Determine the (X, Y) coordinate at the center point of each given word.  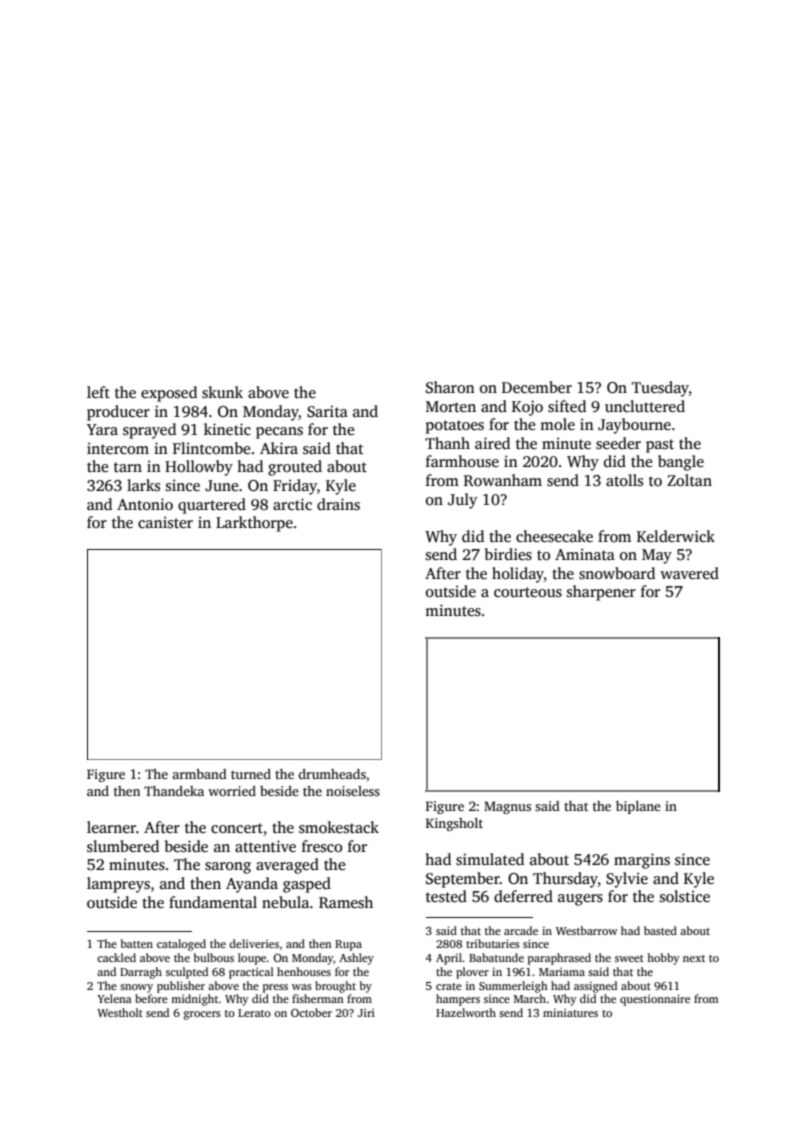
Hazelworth (466, 1012)
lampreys (118, 885)
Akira (279, 448)
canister (165, 522)
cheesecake (554, 536)
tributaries (493, 943)
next (694, 958)
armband (199, 774)
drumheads (332, 774)
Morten (451, 406)
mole (557, 424)
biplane (638, 807)
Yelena (114, 998)
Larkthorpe (254, 524)
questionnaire (655, 1000)
